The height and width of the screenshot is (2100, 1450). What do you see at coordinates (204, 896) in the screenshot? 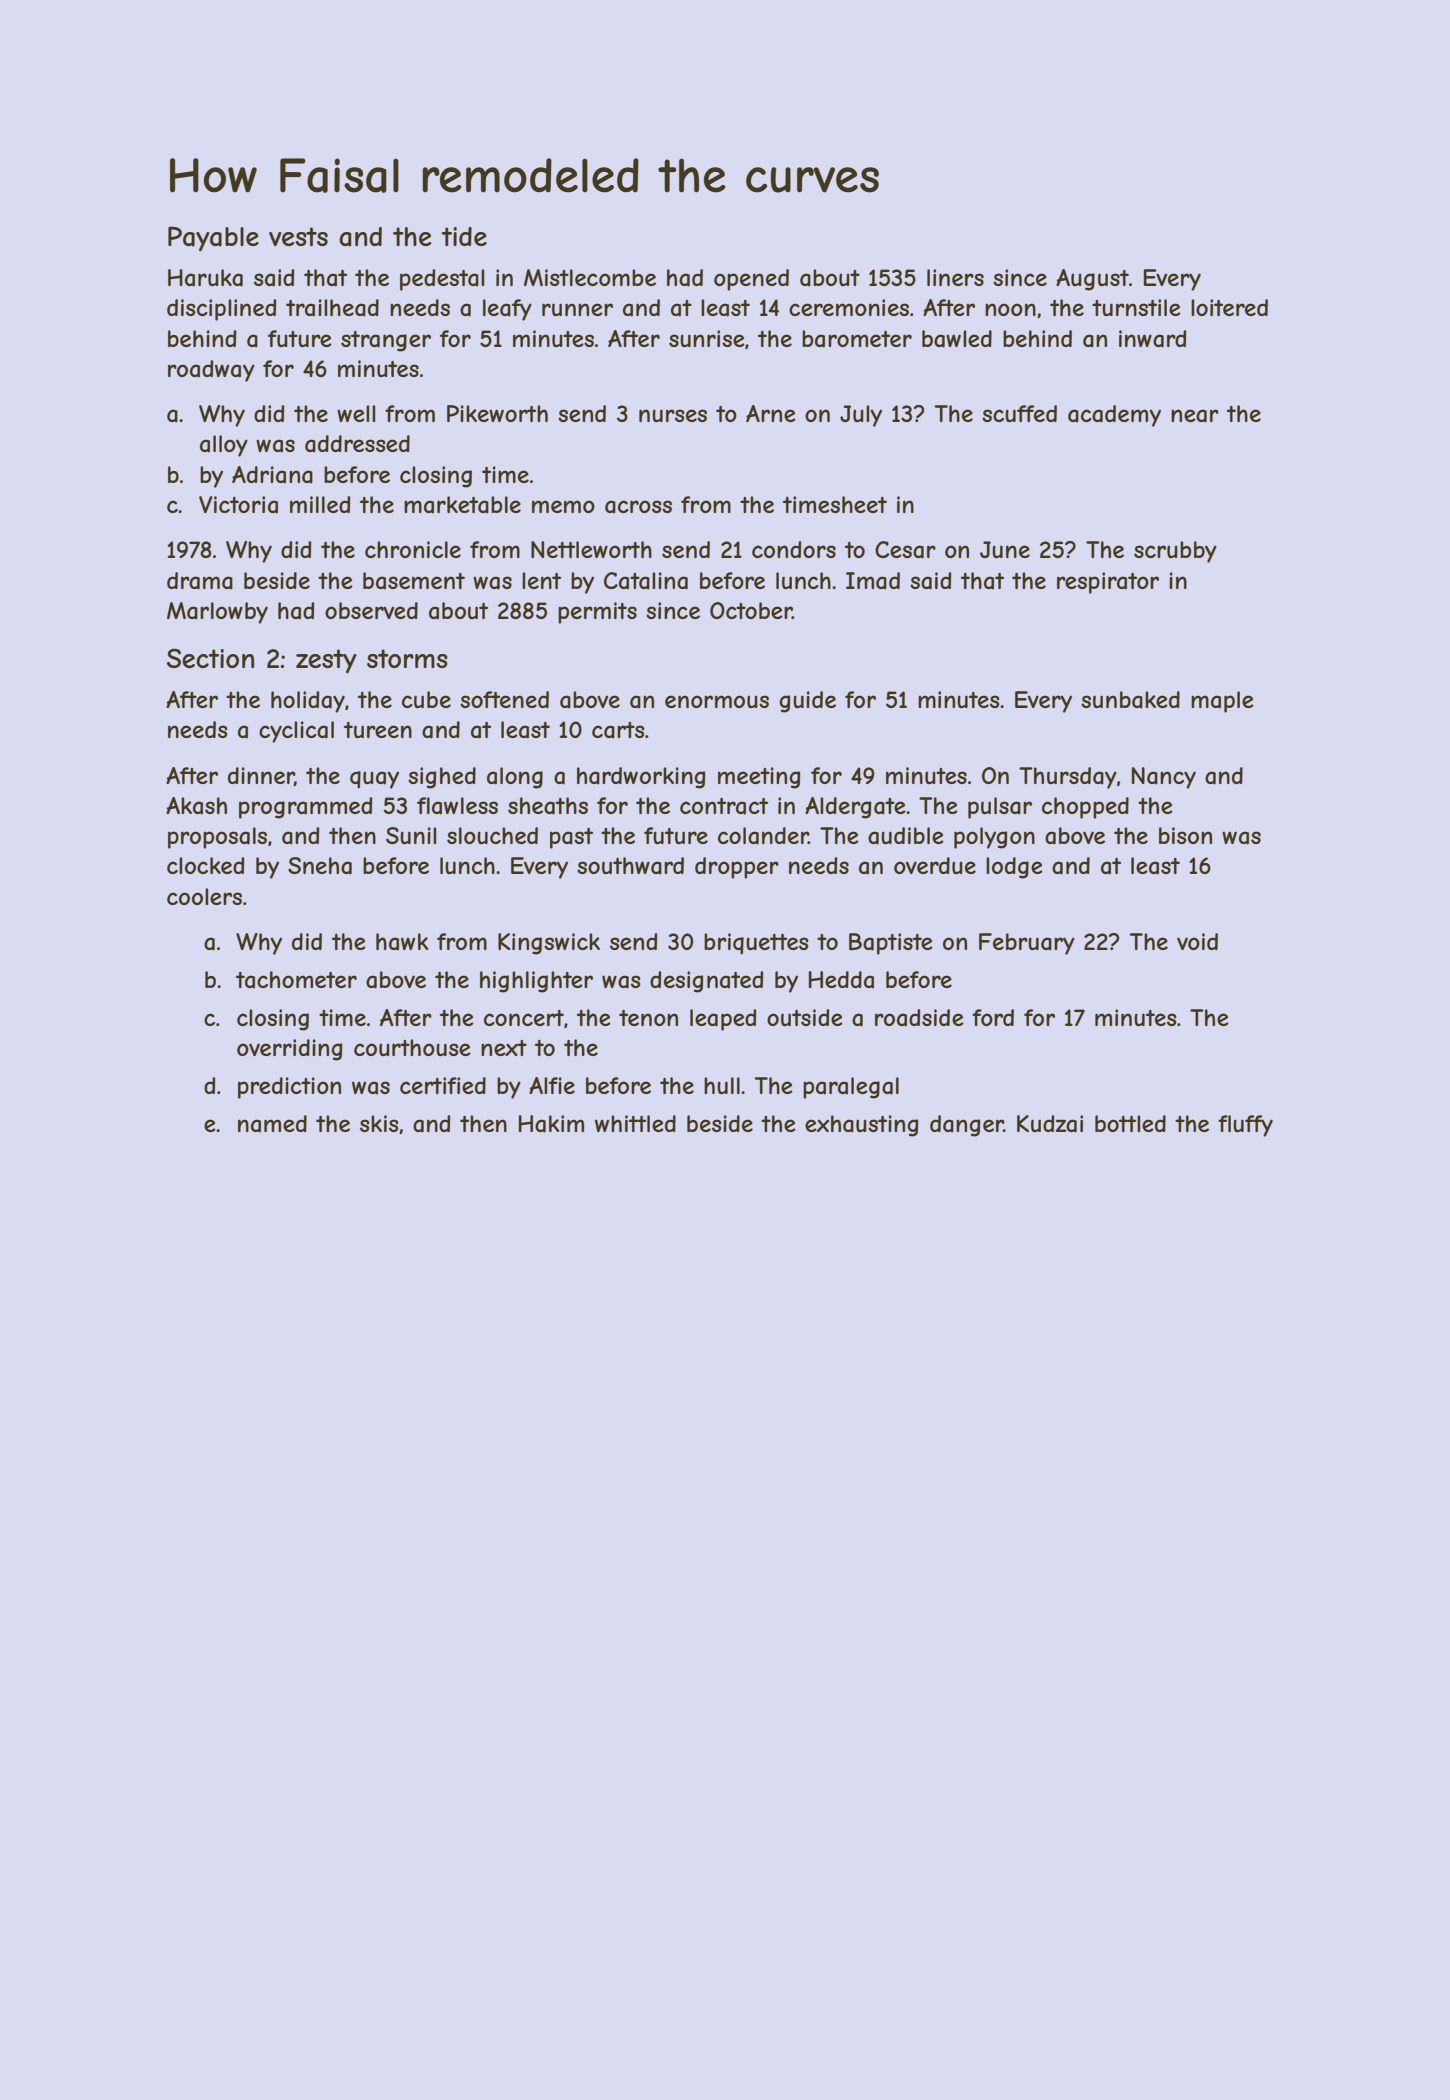
I see `coolers` at bounding box center [204, 896].
